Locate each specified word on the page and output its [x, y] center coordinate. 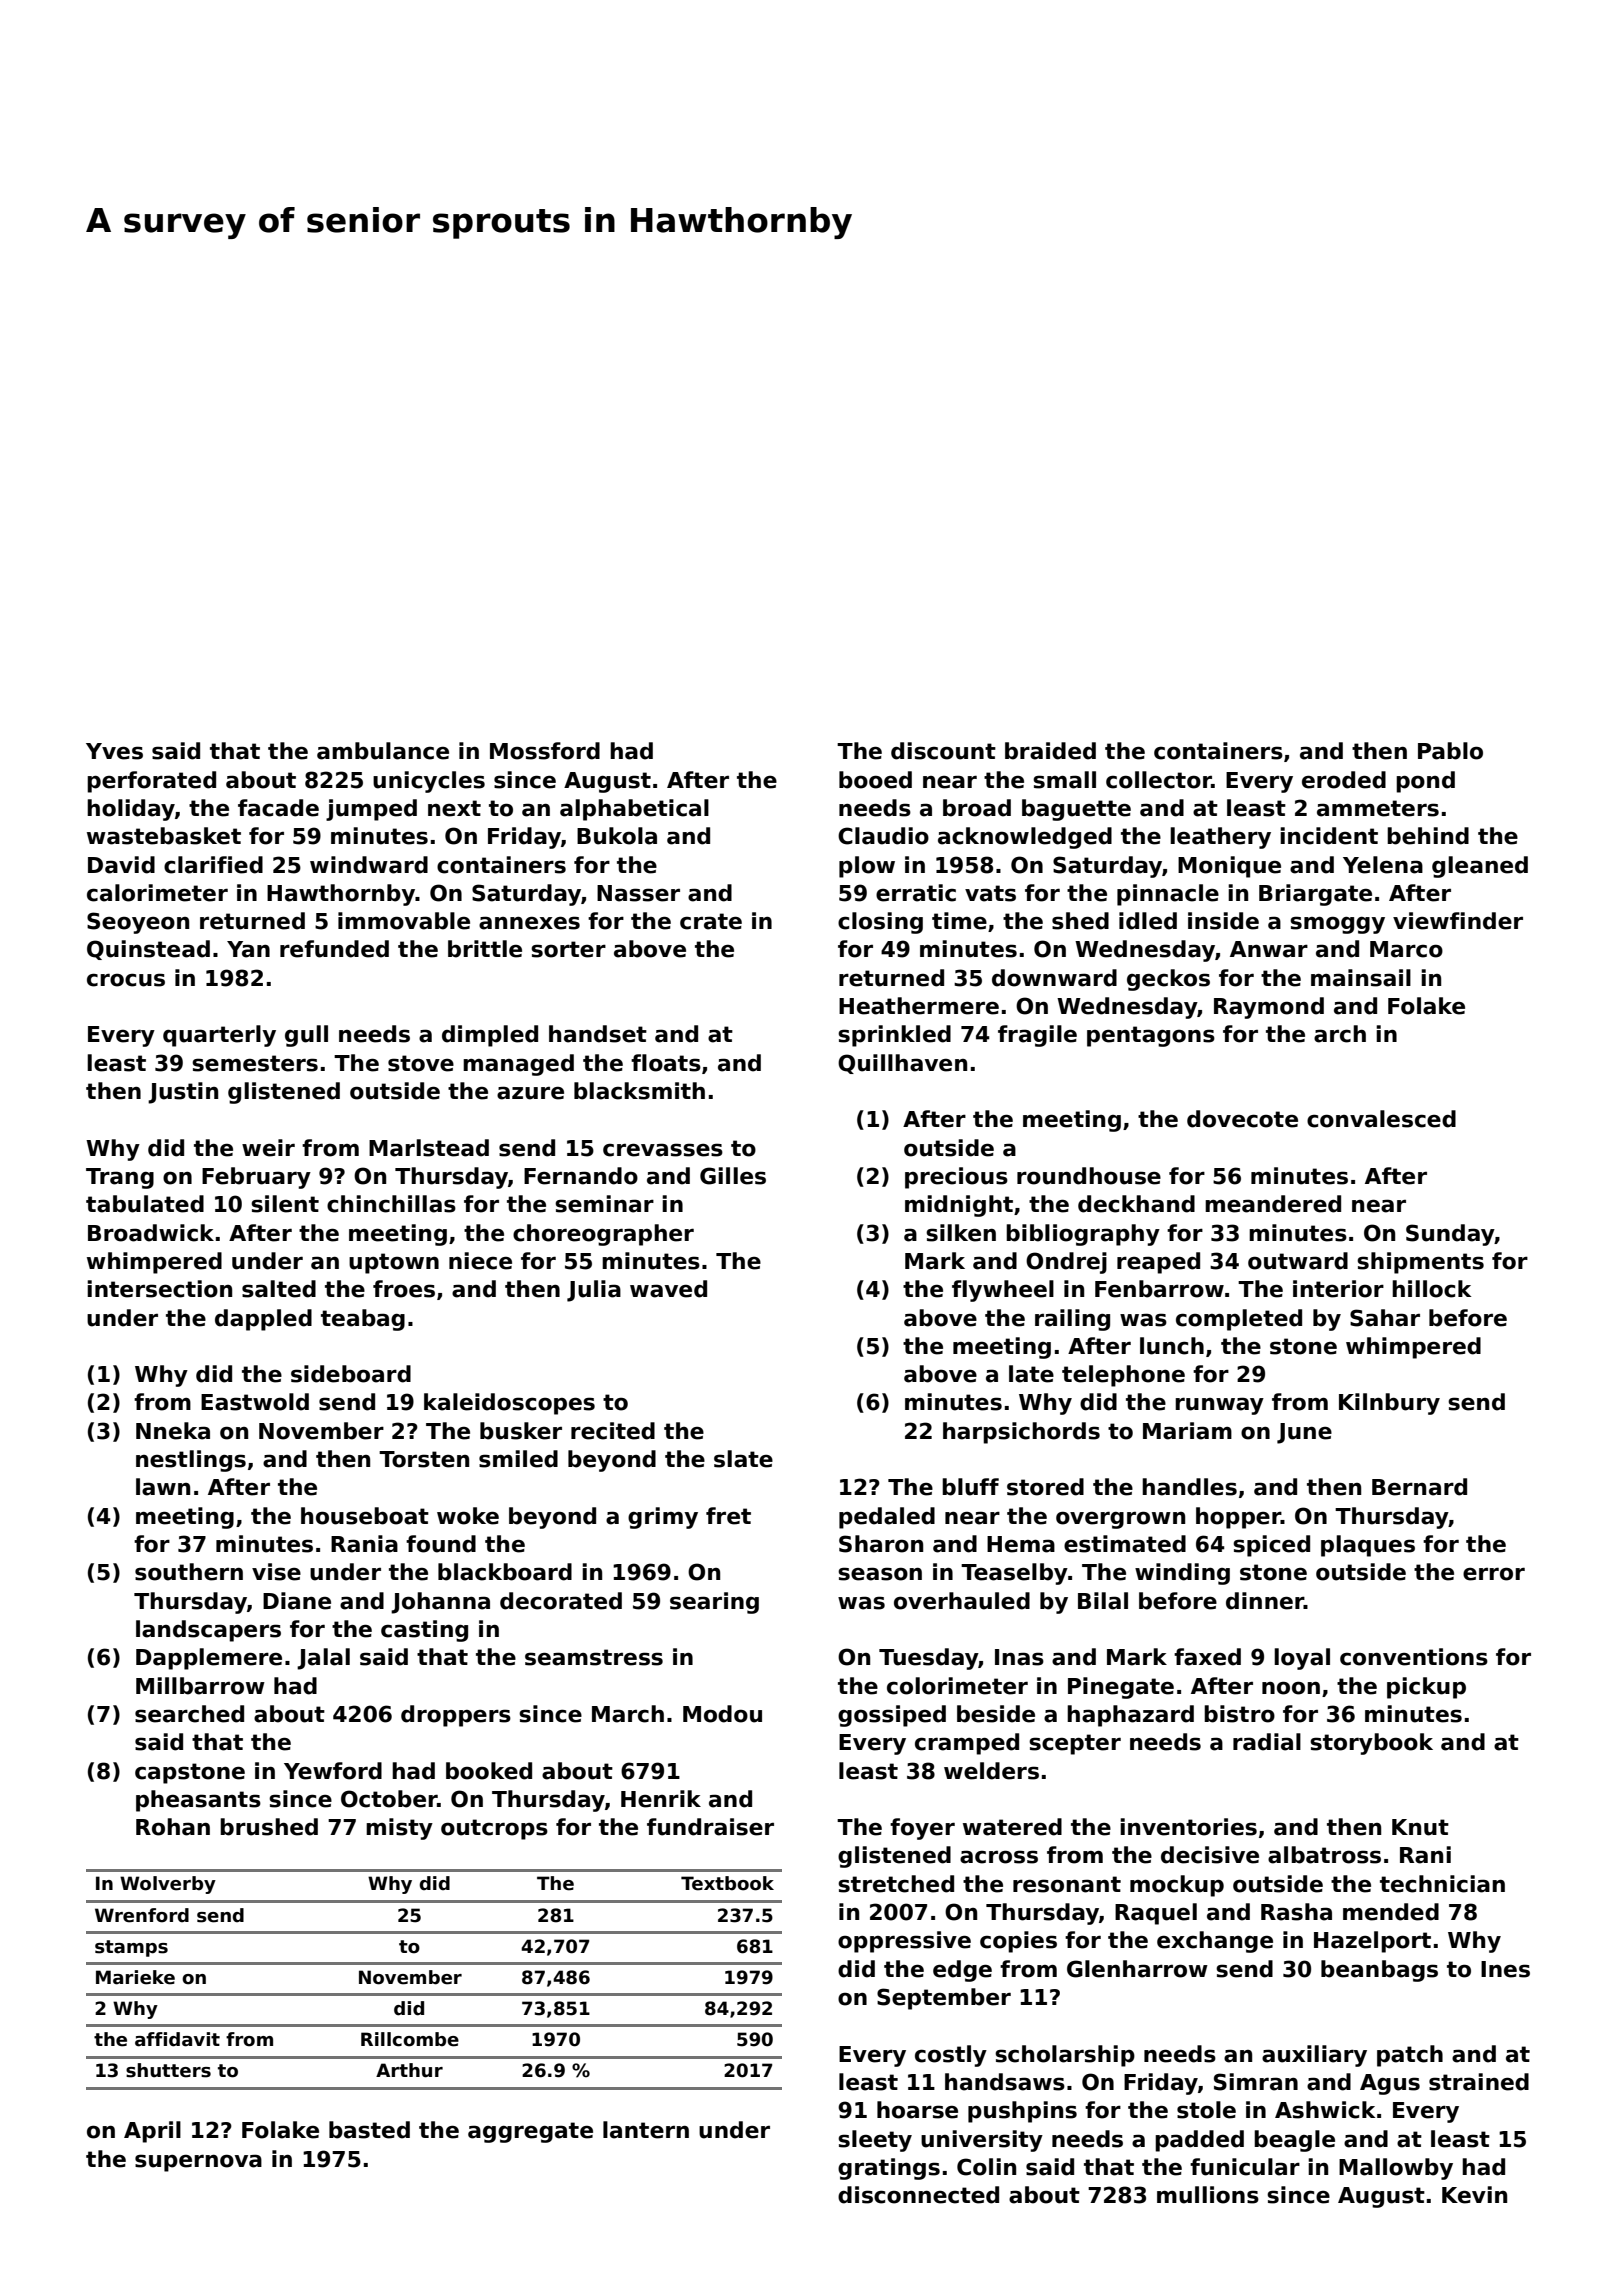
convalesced [1381, 1119]
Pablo [1450, 751]
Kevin [1474, 2195]
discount [943, 751]
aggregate [530, 2132]
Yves [114, 751]
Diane [297, 1601]
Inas [1019, 1657]
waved [668, 1289]
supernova [198, 2163]
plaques [1368, 1546]
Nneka [173, 1431]
